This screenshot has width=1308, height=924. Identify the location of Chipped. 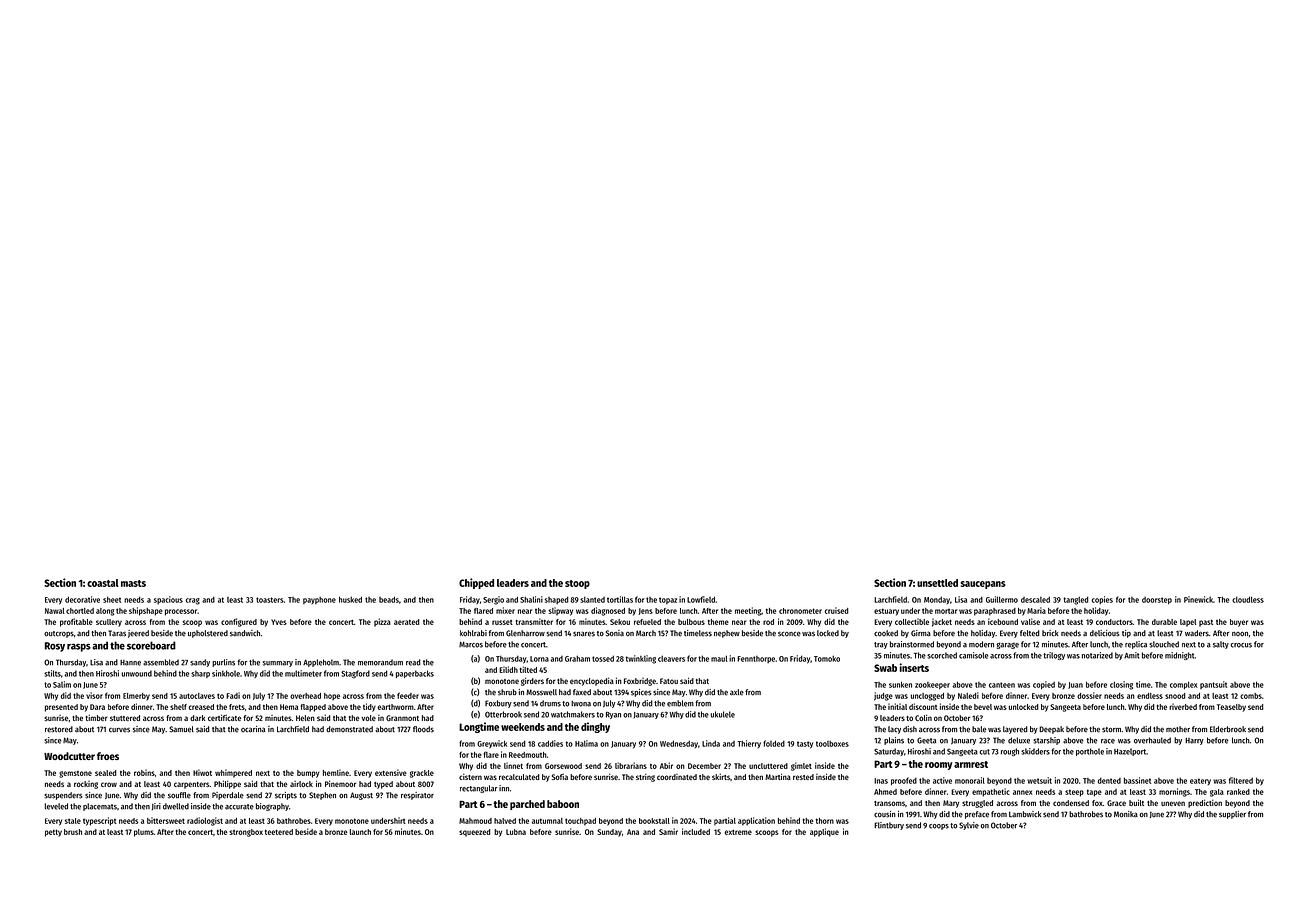
(476, 583).
